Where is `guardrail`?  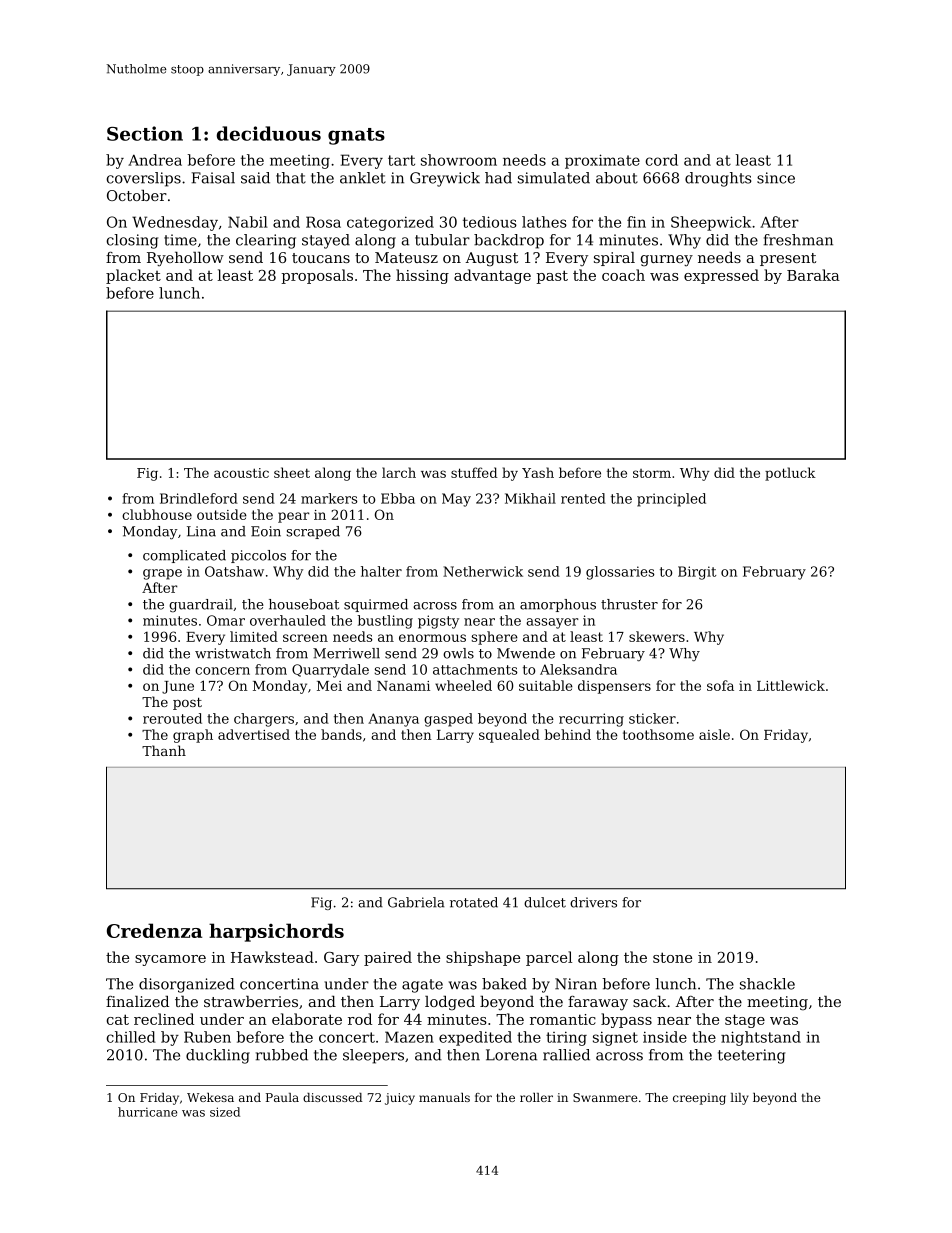
guardrail is located at coordinates (201, 606).
